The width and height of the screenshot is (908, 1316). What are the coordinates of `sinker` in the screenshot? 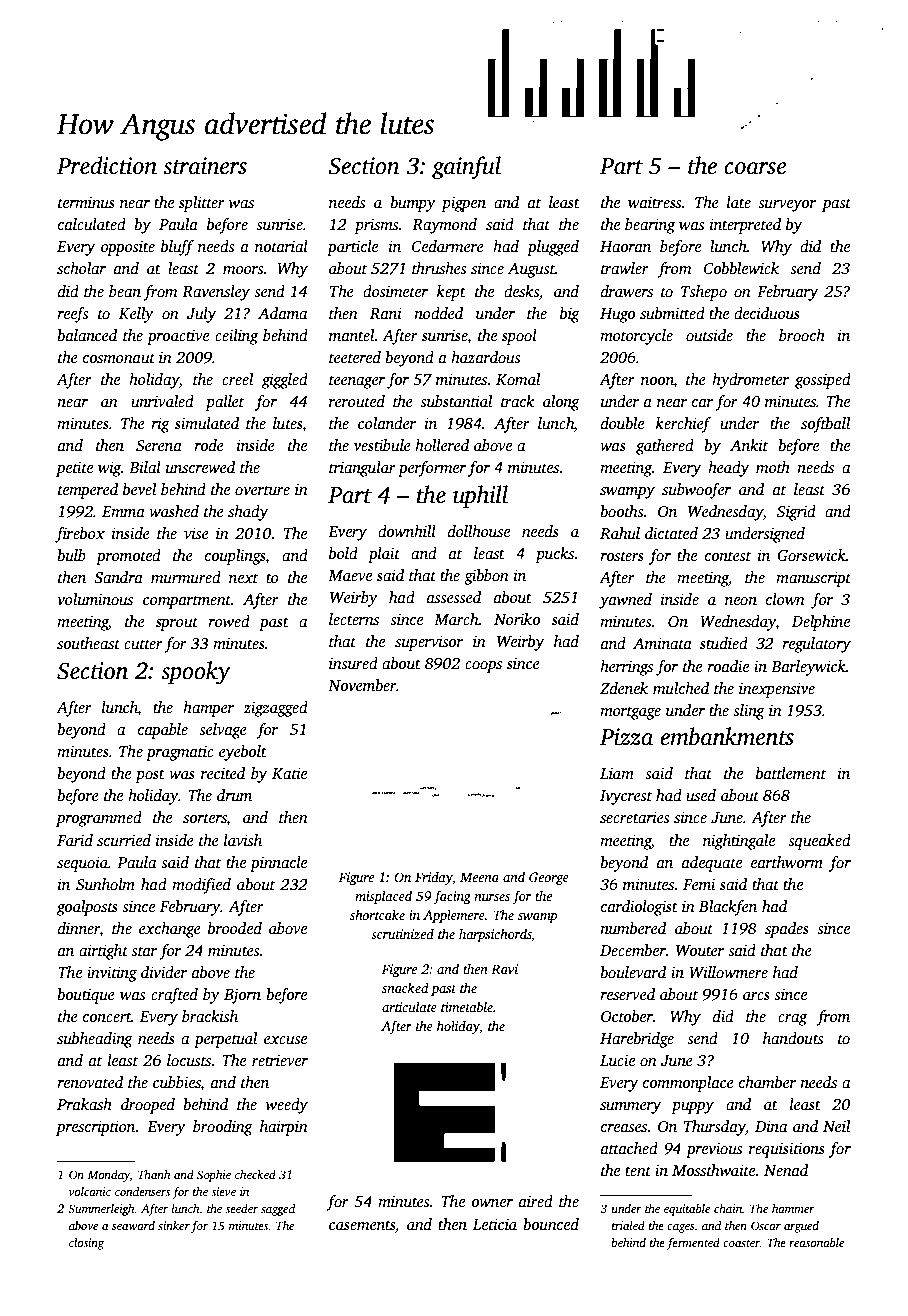 It's located at (174, 1225).
